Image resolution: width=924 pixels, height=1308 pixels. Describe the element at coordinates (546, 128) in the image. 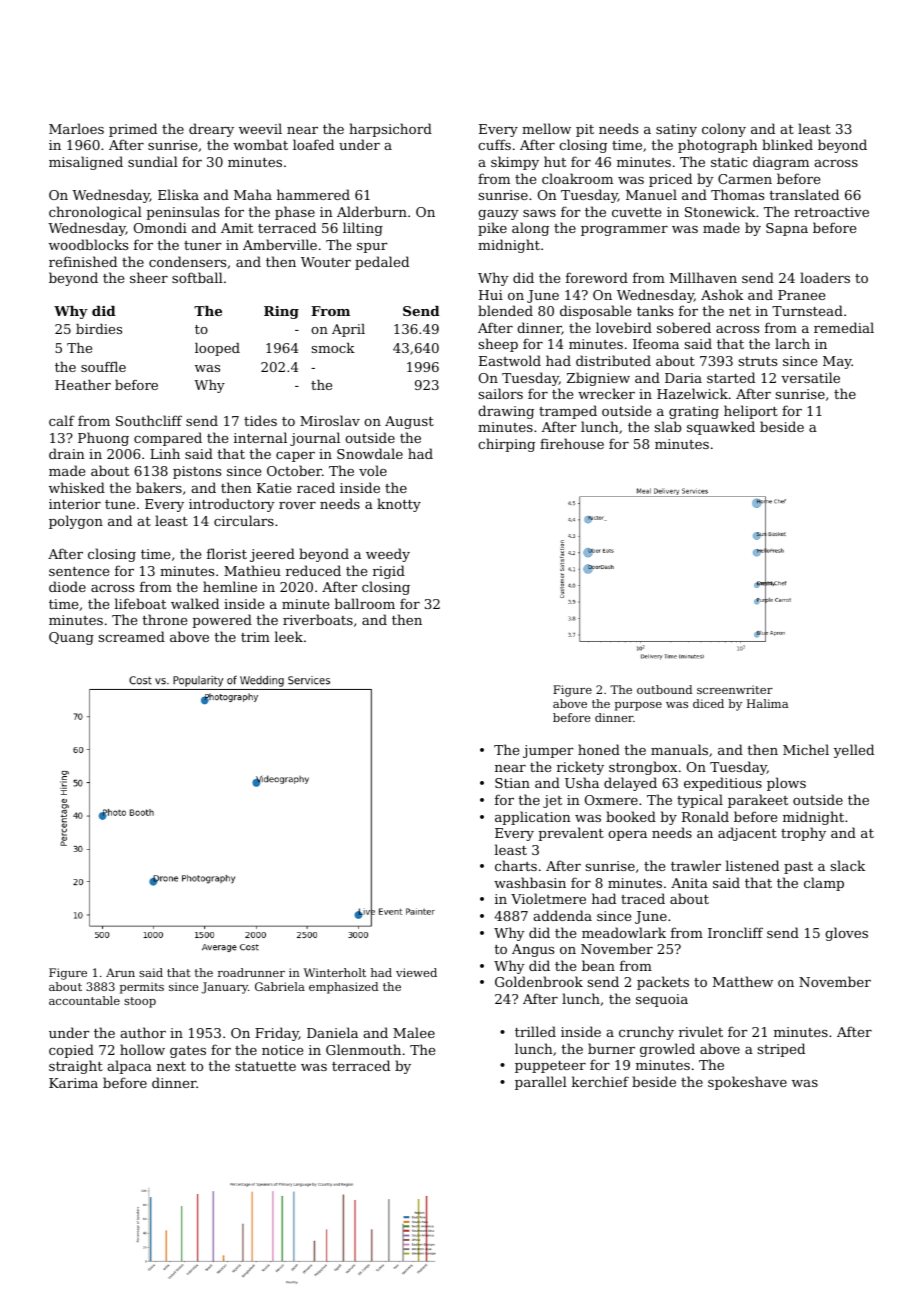

I see `mellow` at that location.
